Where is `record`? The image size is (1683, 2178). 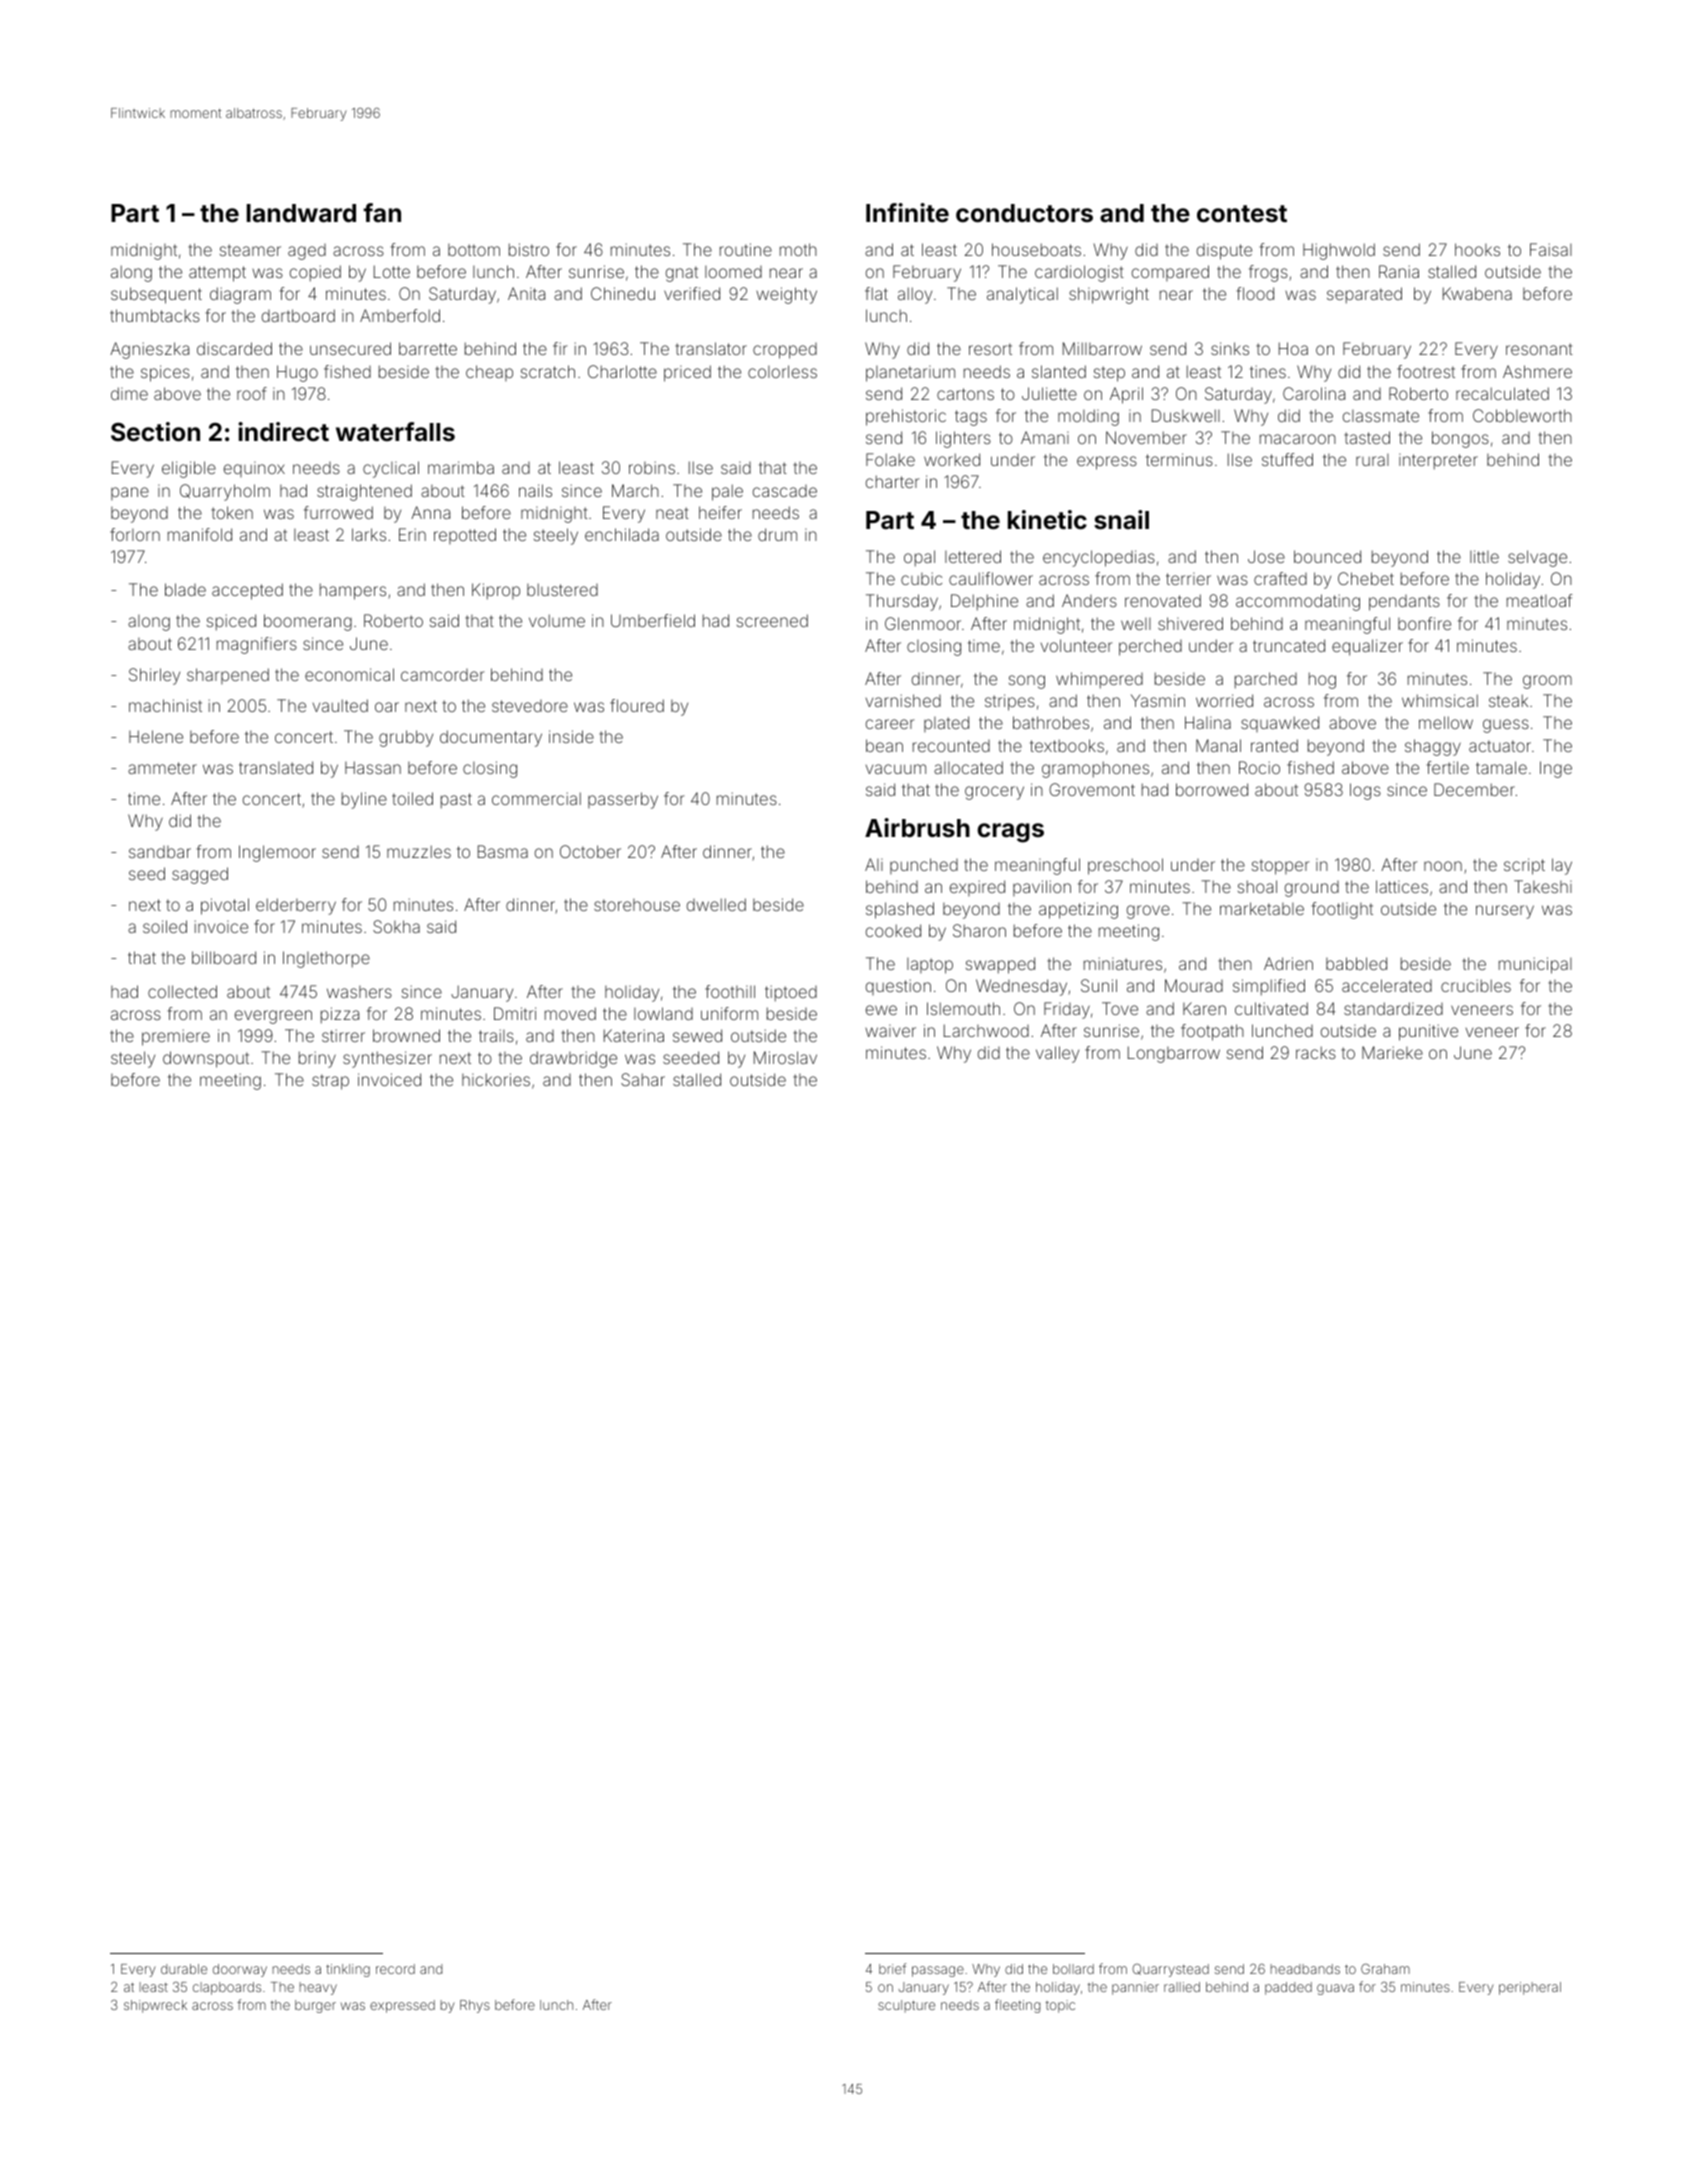
record is located at coordinates (395, 1969).
